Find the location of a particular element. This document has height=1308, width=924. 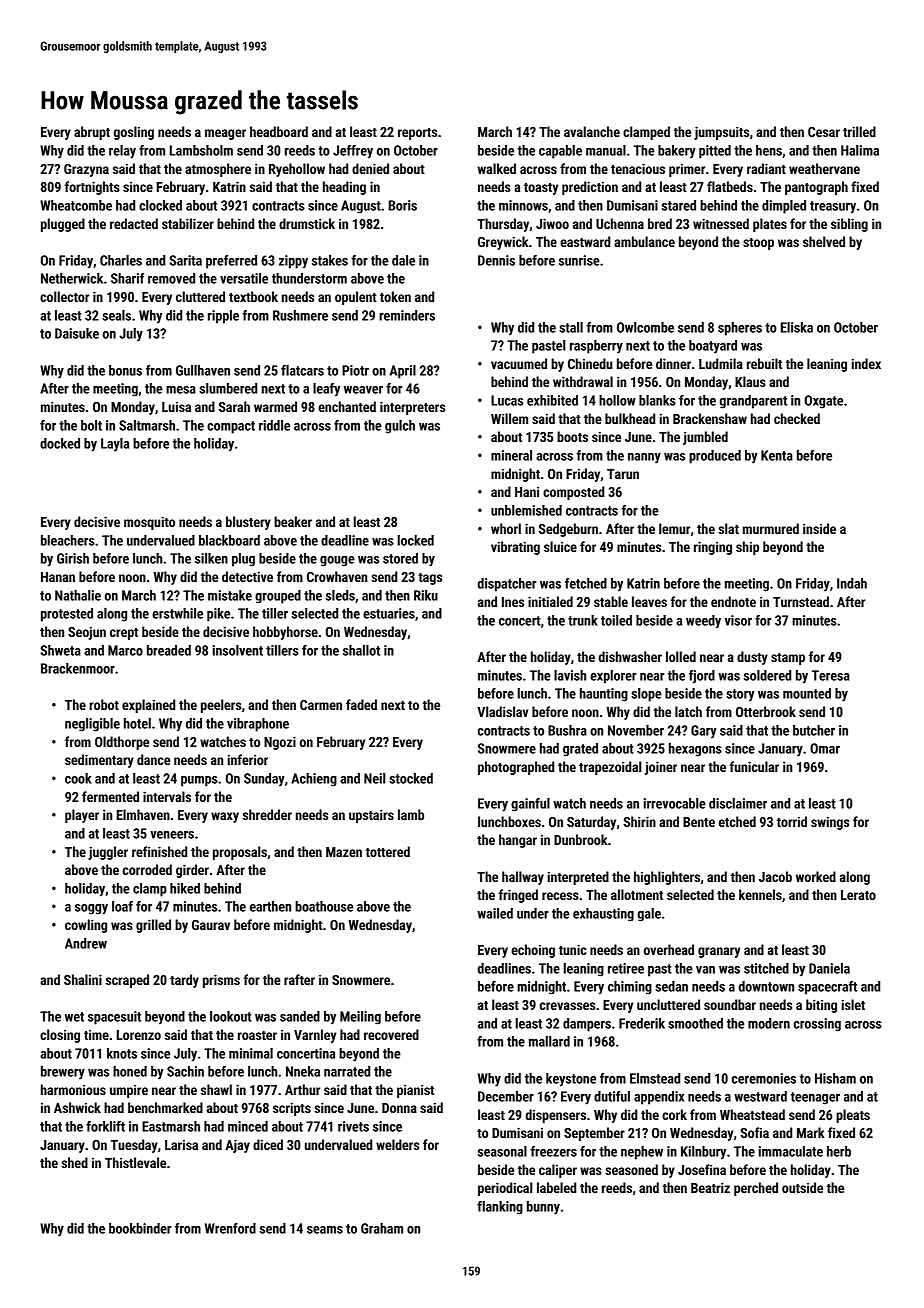

Omar is located at coordinates (825, 748).
